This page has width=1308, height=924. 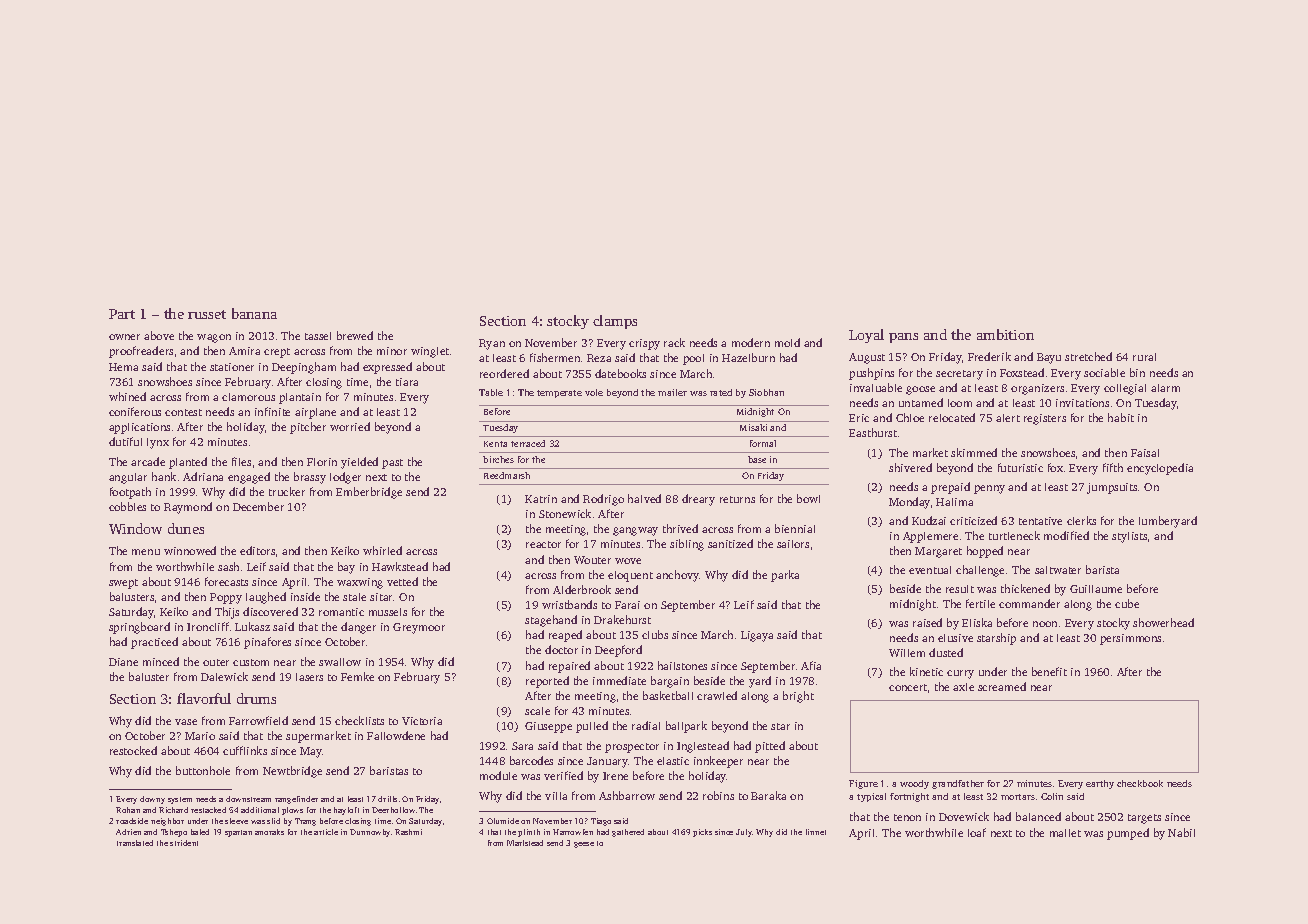 I want to click on Dunnowby, so click(x=370, y=833).
